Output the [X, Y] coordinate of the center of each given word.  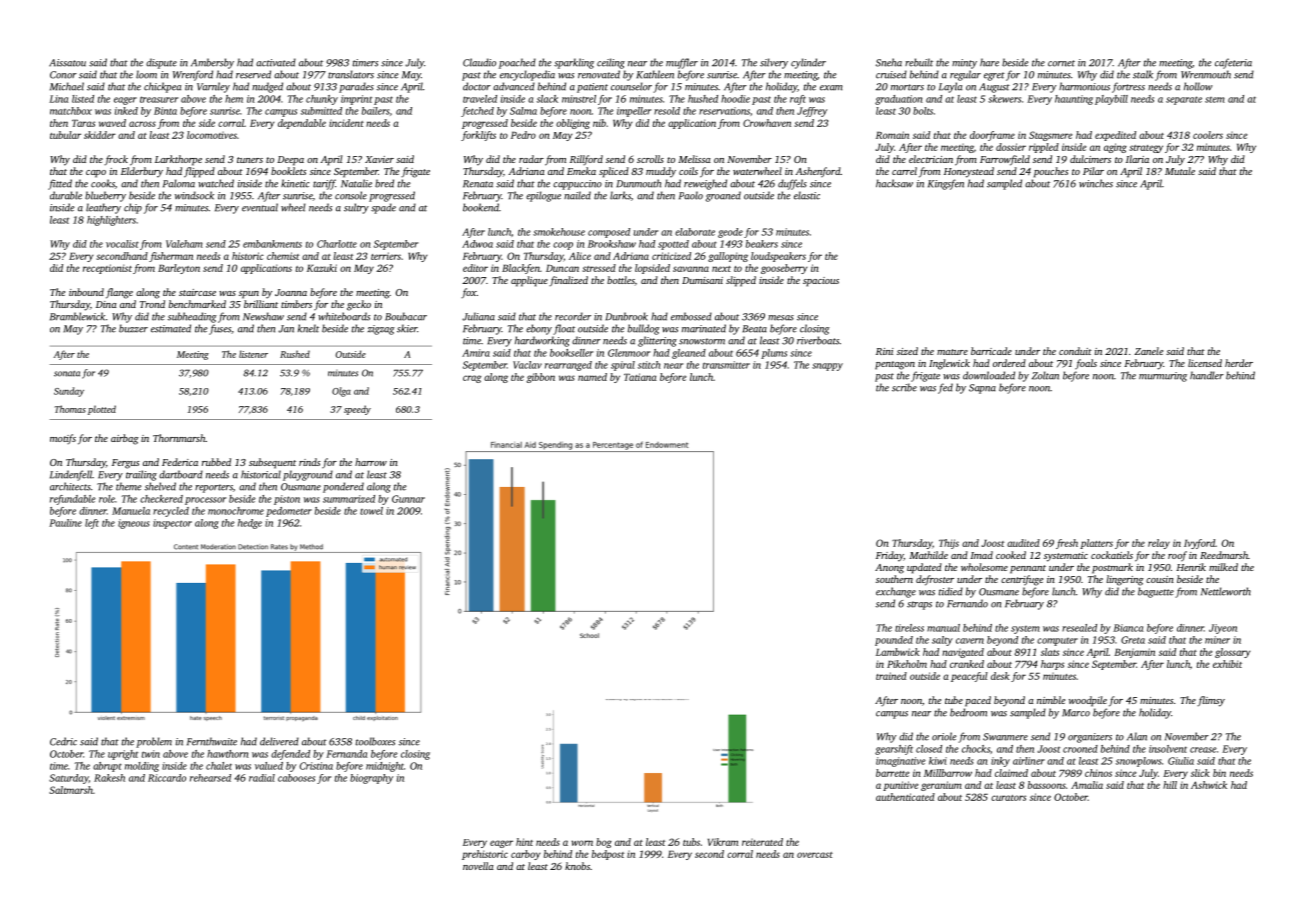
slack [547, 99]
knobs [577, 866]
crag [472, 379]
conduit [1075, 351]
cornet [1061, 63]
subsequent [272, 463]
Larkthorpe [178, 160]
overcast [815, 855]
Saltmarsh [71, 790]
